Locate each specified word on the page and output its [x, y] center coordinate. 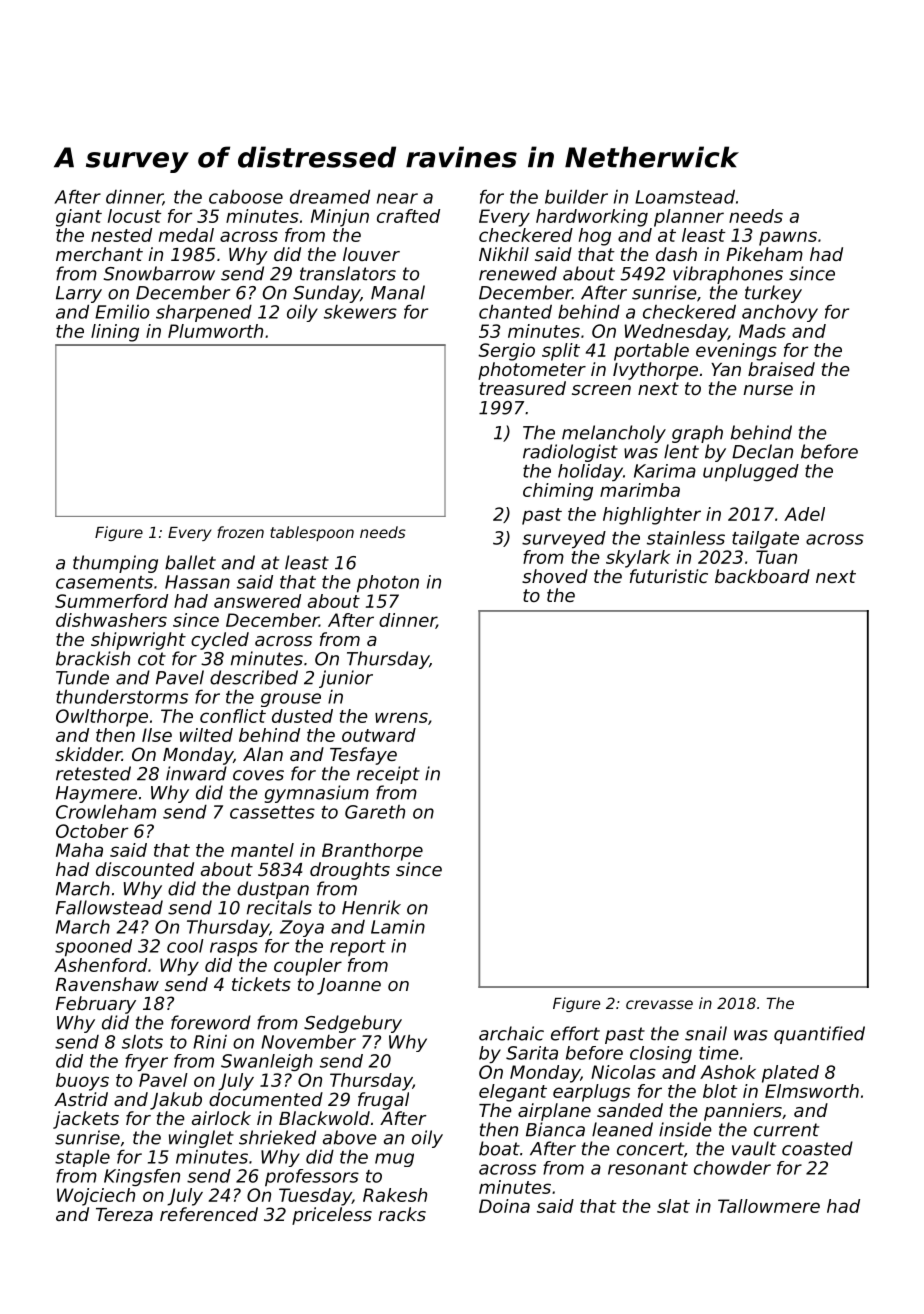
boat [499, 1148]
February [96, 1005]
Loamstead [685, 197]
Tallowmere [769, 1206]
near [397, 198]
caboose [246, 197]
